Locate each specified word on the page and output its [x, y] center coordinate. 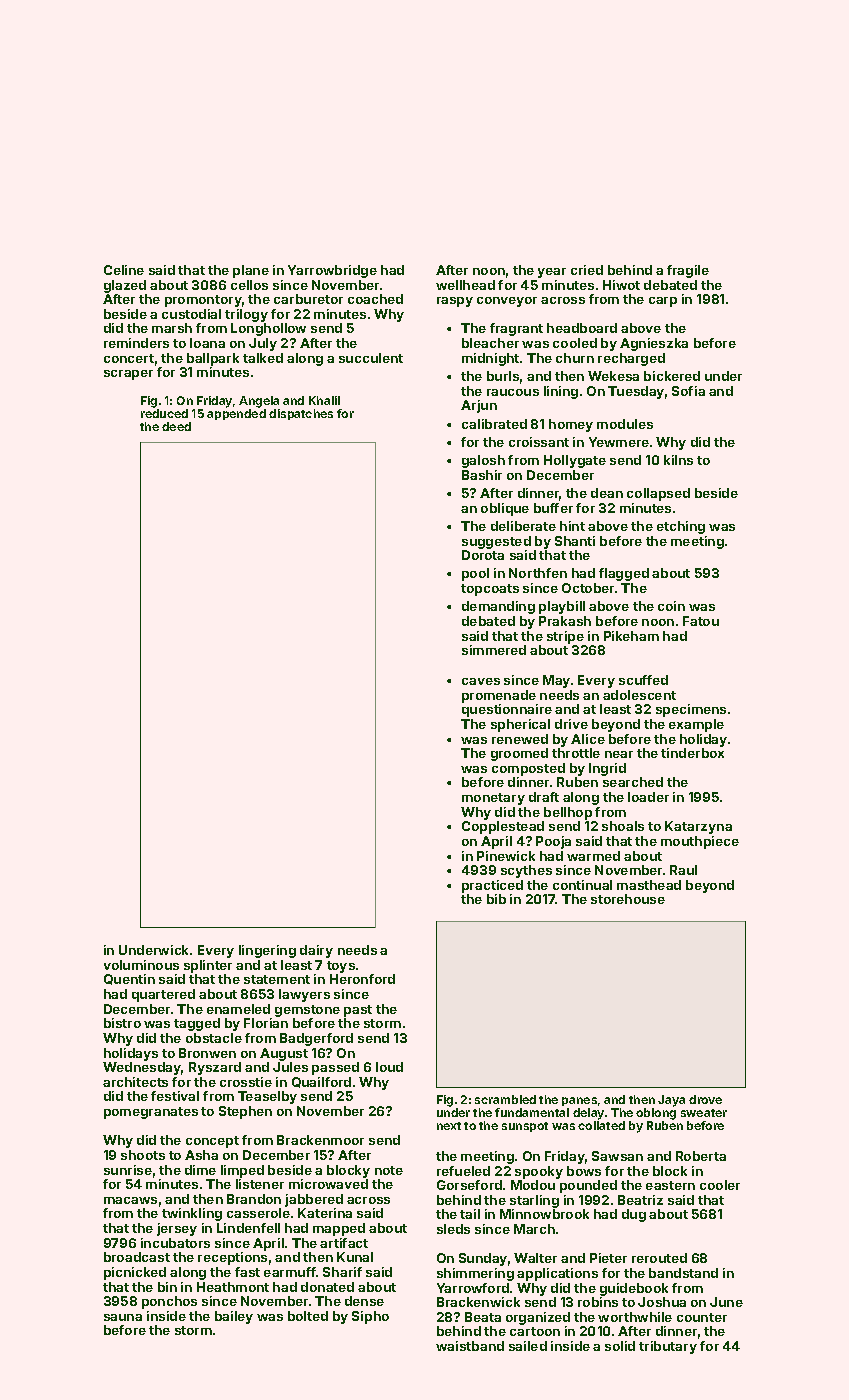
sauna [123, 1317]
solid [620, 1346]
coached [375, 299]
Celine [124, 270]
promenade [499, 696]
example [696, 725]
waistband [470, 1346]
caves [481, 681]
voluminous [141, 965]
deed [176, 426]
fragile [688, 271]
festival [175, 1096]
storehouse [628, 899]
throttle [576, 753]
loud [389, 1067]
